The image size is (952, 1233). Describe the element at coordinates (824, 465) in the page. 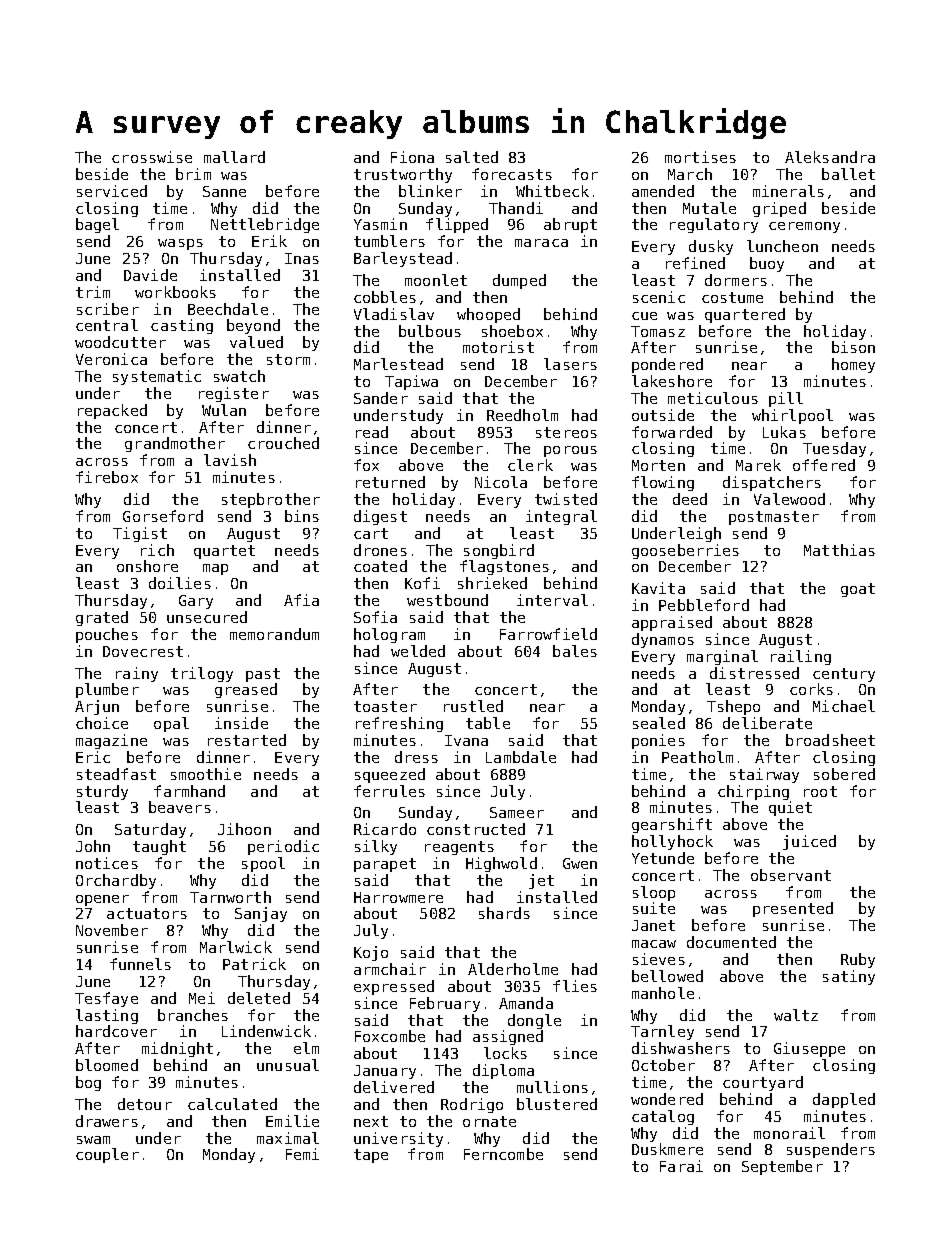

I see `offered` at that location.
